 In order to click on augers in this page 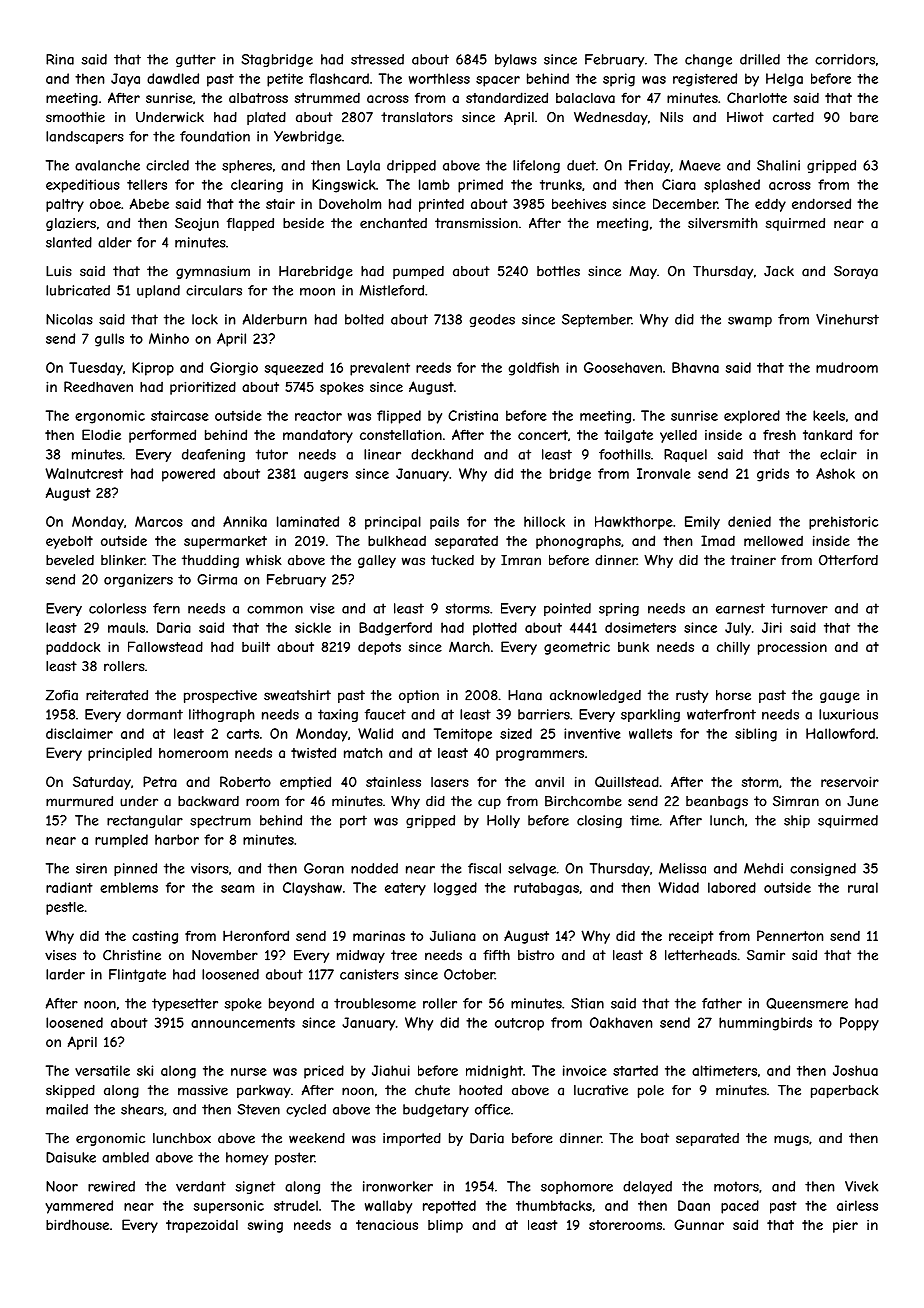, I will do `click(326, 476)`.
